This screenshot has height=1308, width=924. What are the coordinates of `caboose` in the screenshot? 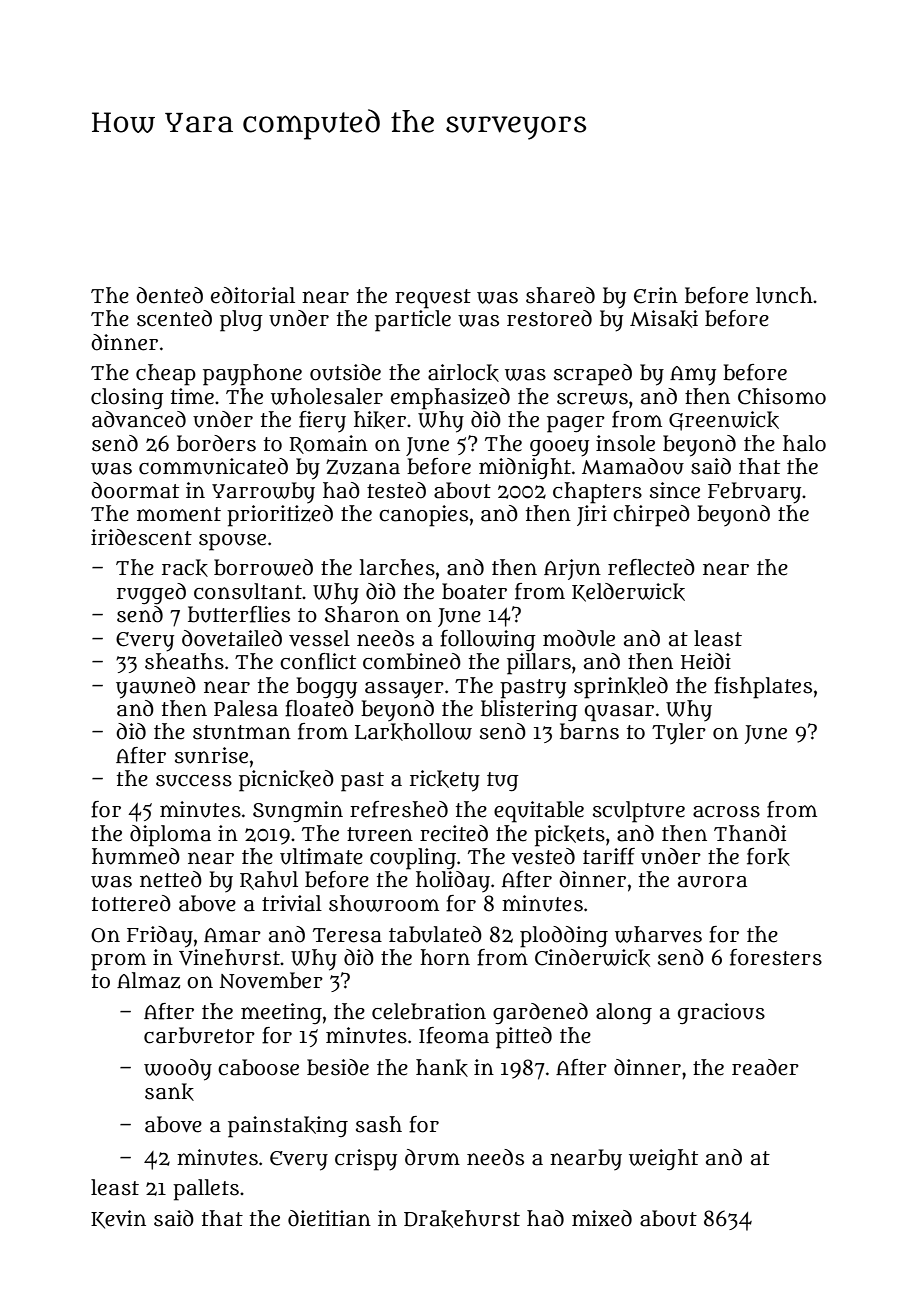 It's located at (258, 1067).
